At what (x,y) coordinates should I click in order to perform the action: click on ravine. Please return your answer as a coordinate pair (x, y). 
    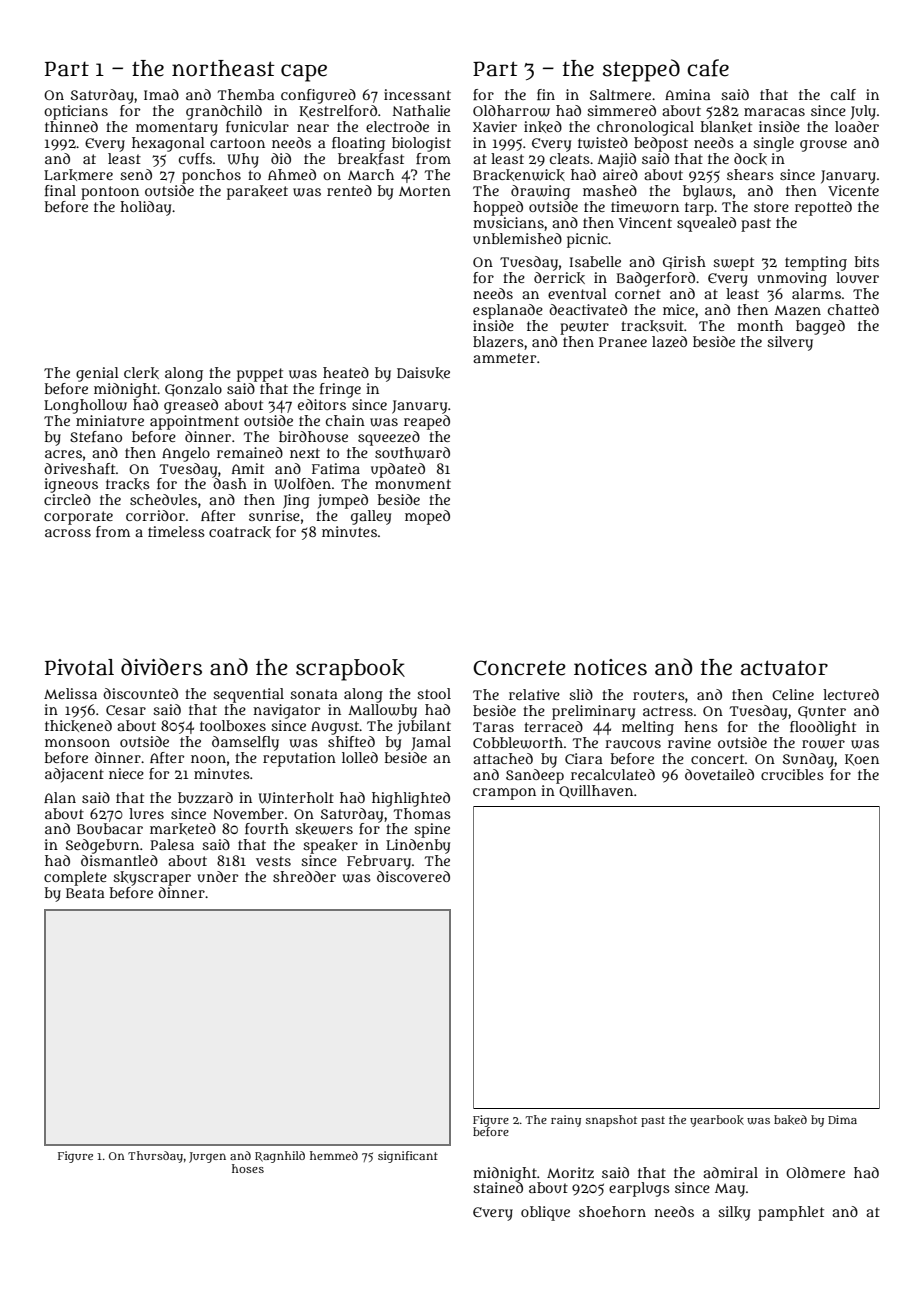
    Looking at the image, I should click on (689, 742).
